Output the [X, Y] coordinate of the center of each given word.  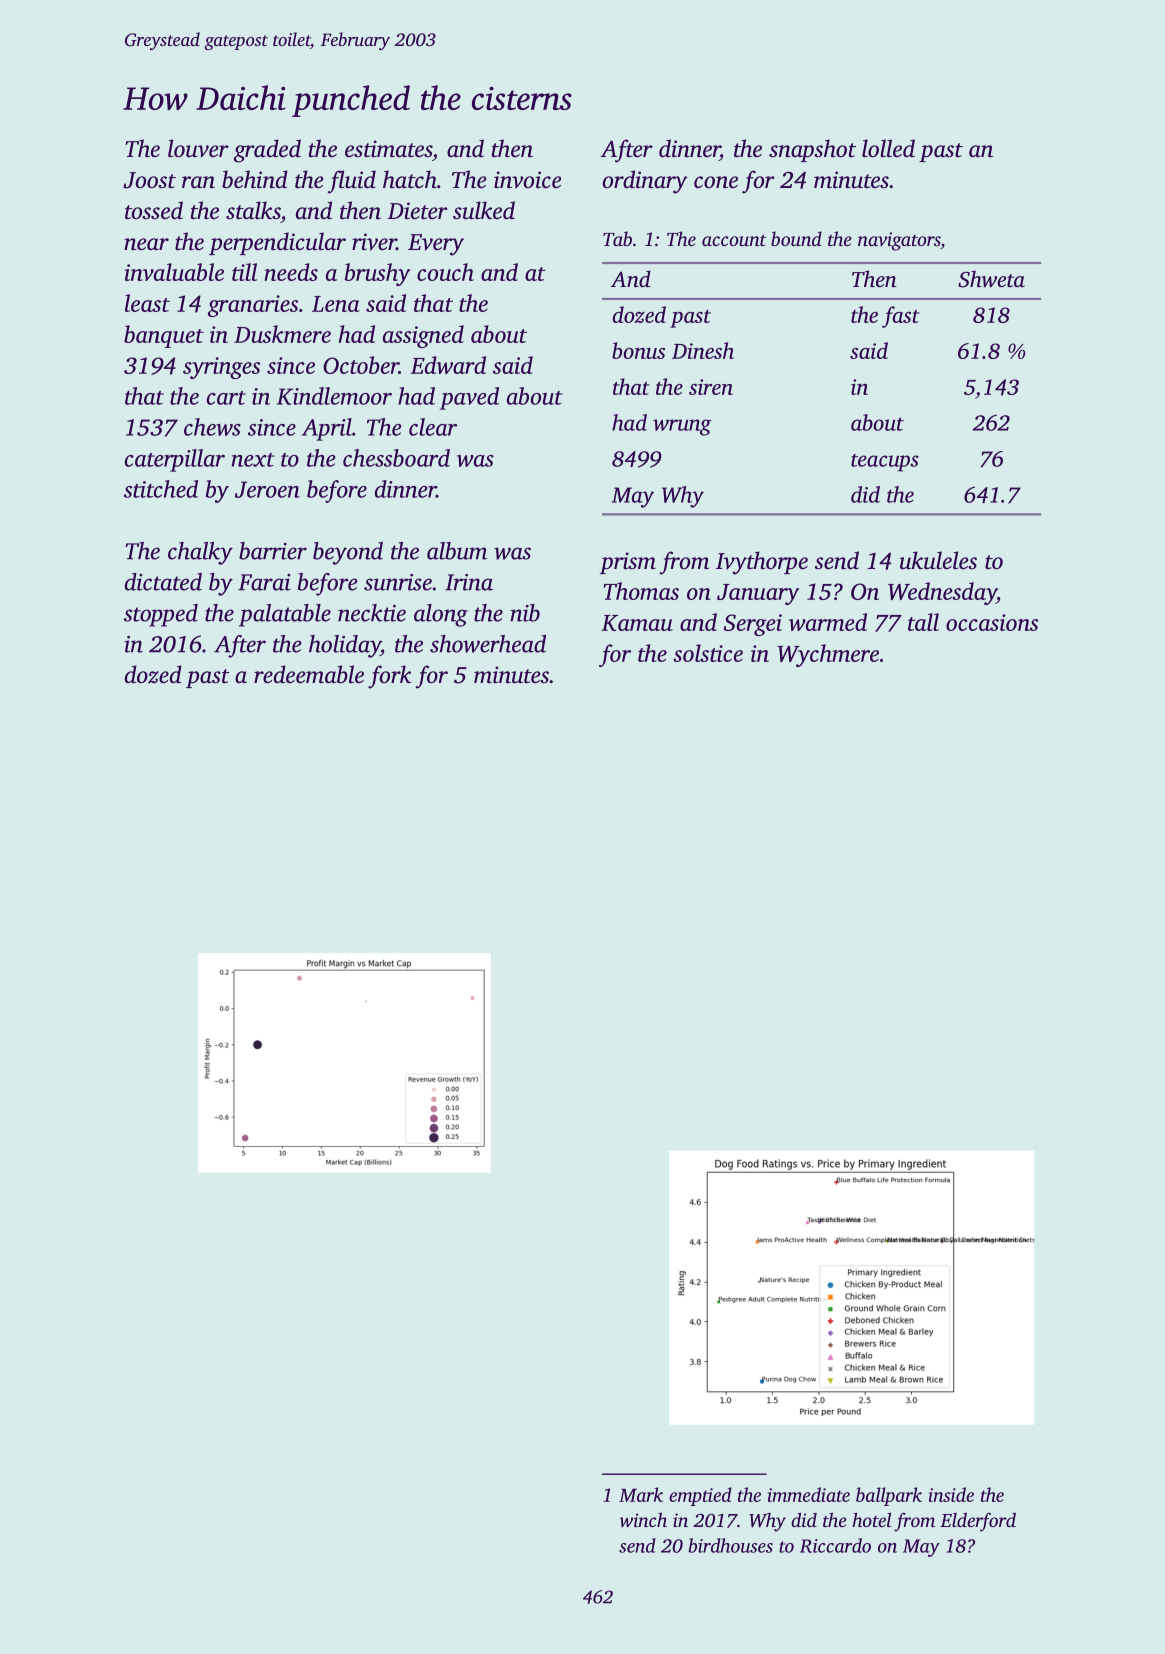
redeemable [309, 674]
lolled [888, 148]
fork [390, 677]
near [146, 244]
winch [643, 1519]
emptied [700, 1496]
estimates [388, 149]
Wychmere [828, 655]
